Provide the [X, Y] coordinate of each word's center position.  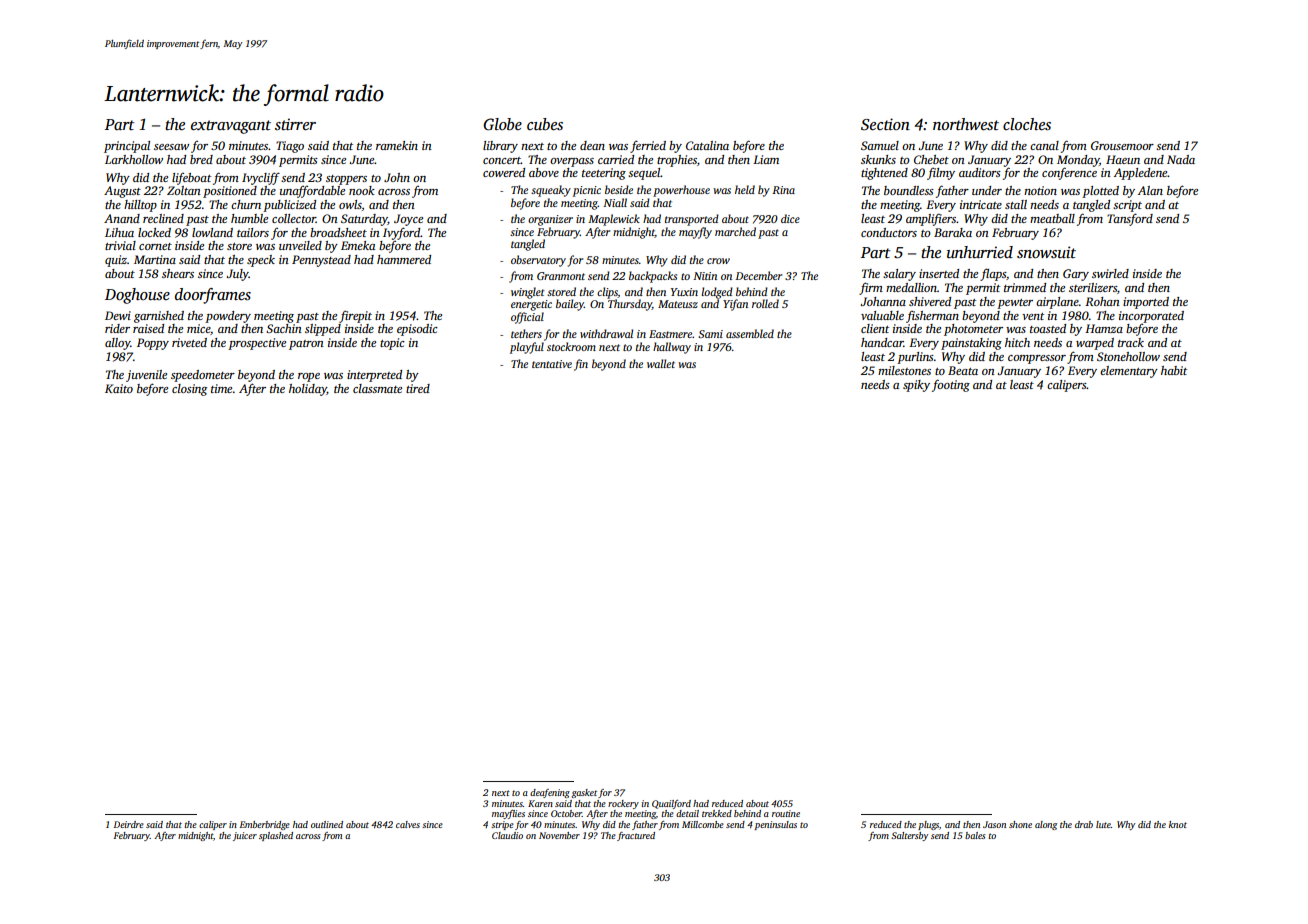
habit [1174, 370]
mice [198, 328]
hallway [672, 348]
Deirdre [129, 824]
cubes [545, 124]
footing [951, 385]
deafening [550, 793]
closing [189, 390]
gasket [584, 793]
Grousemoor [1122, 145]
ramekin [397, 145]
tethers [526, 333]
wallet [661, 363]
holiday [308, 390]
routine [786, 813]
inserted [939, 273]
